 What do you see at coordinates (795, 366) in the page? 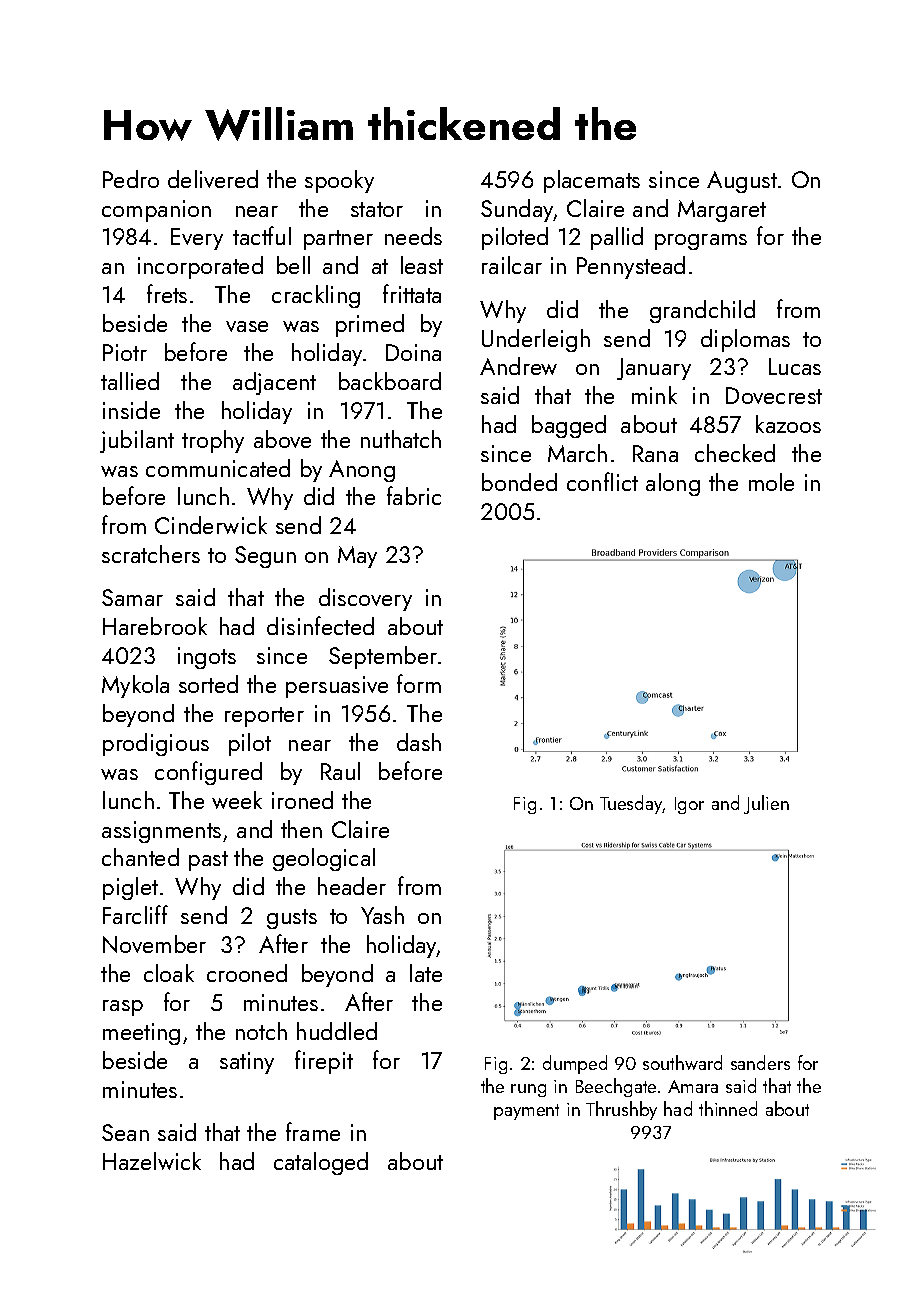
I see `Lucas` at bounding box center [795, 366].
